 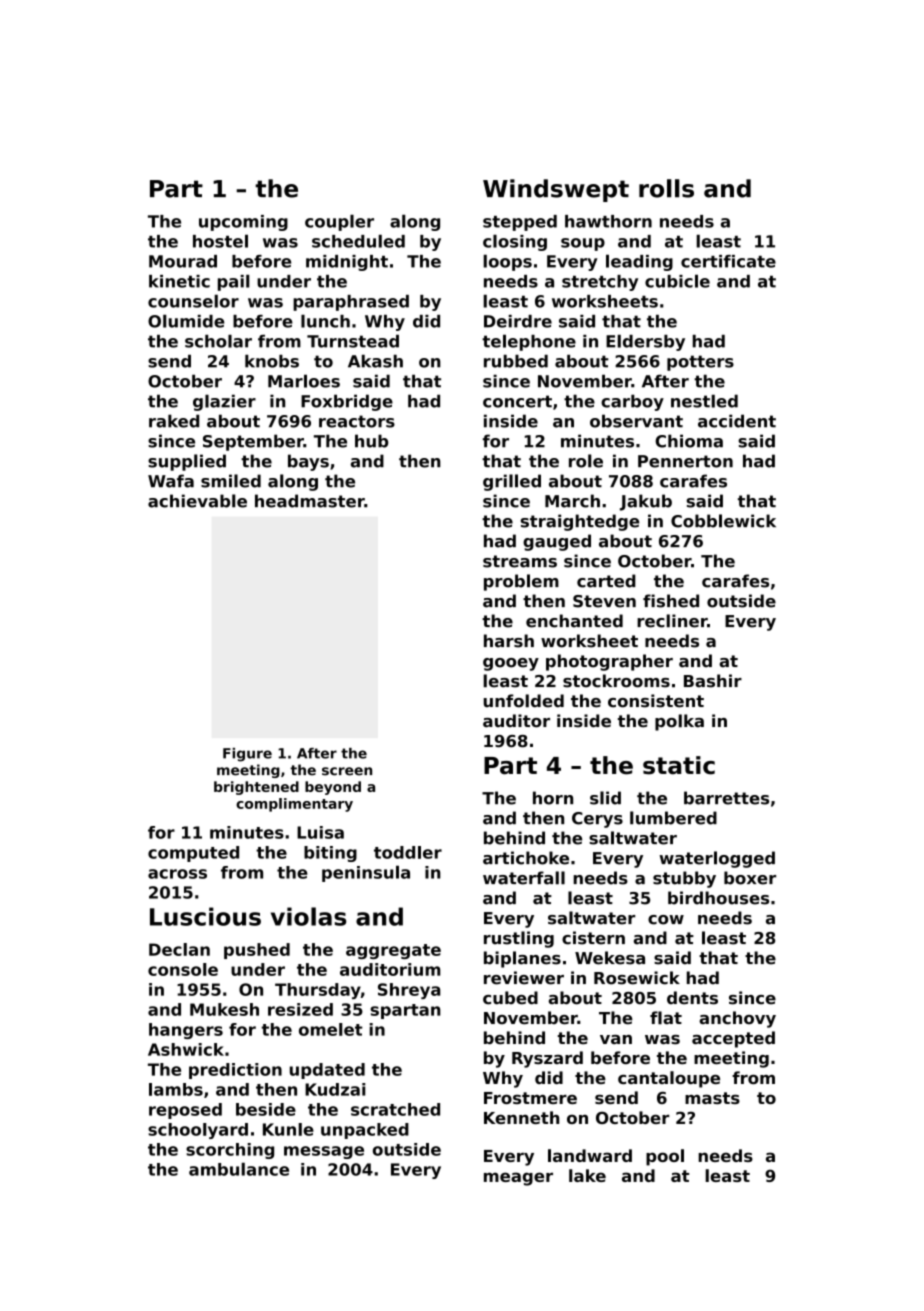 What do you see at coordinates (197, 501) in the document?
I see `achievable` at bounding box center [197, 501].
